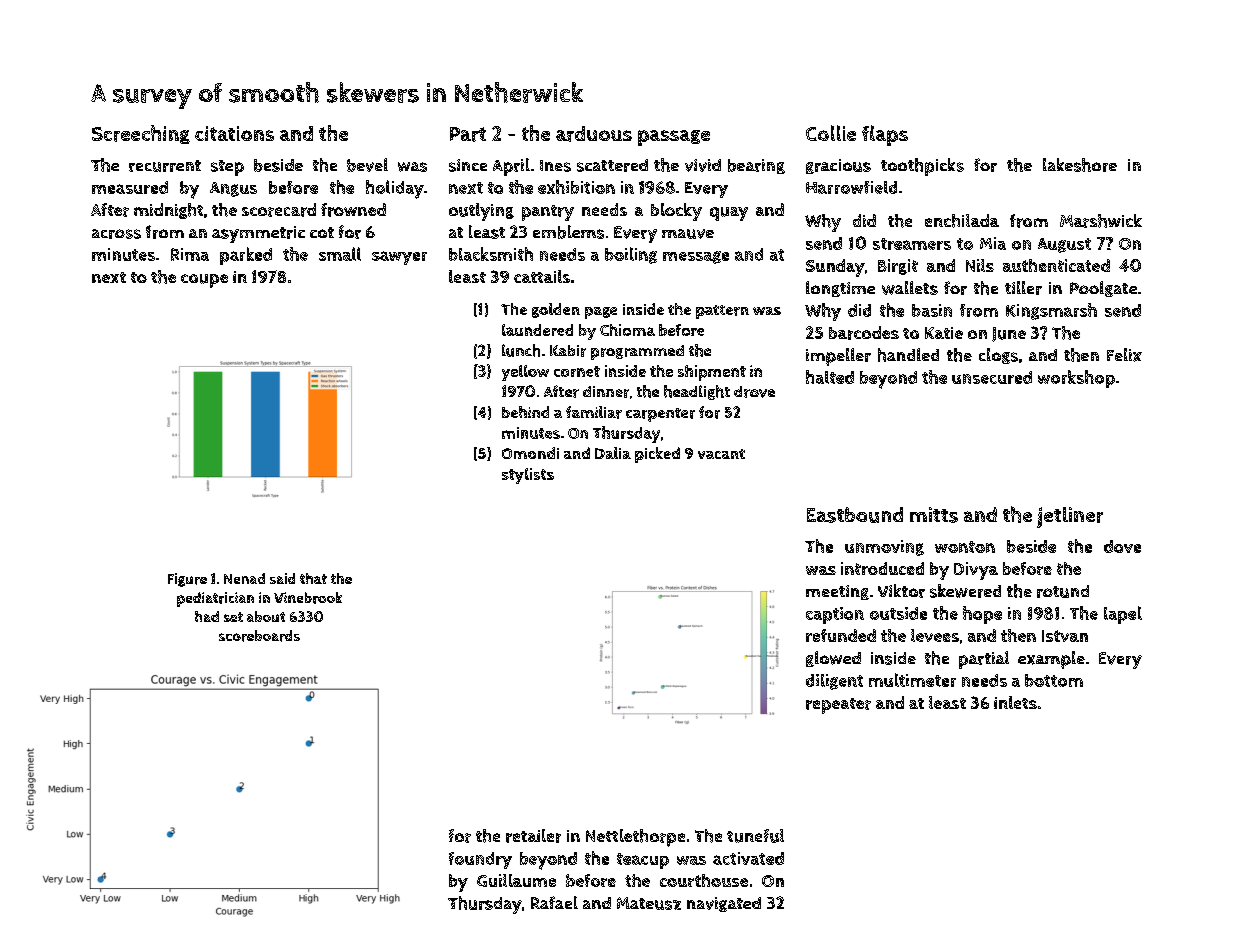  What do you see at coordinates (649, 903) in the screenshot?
I see `Mateusz` at bounding box center [649, 903].
